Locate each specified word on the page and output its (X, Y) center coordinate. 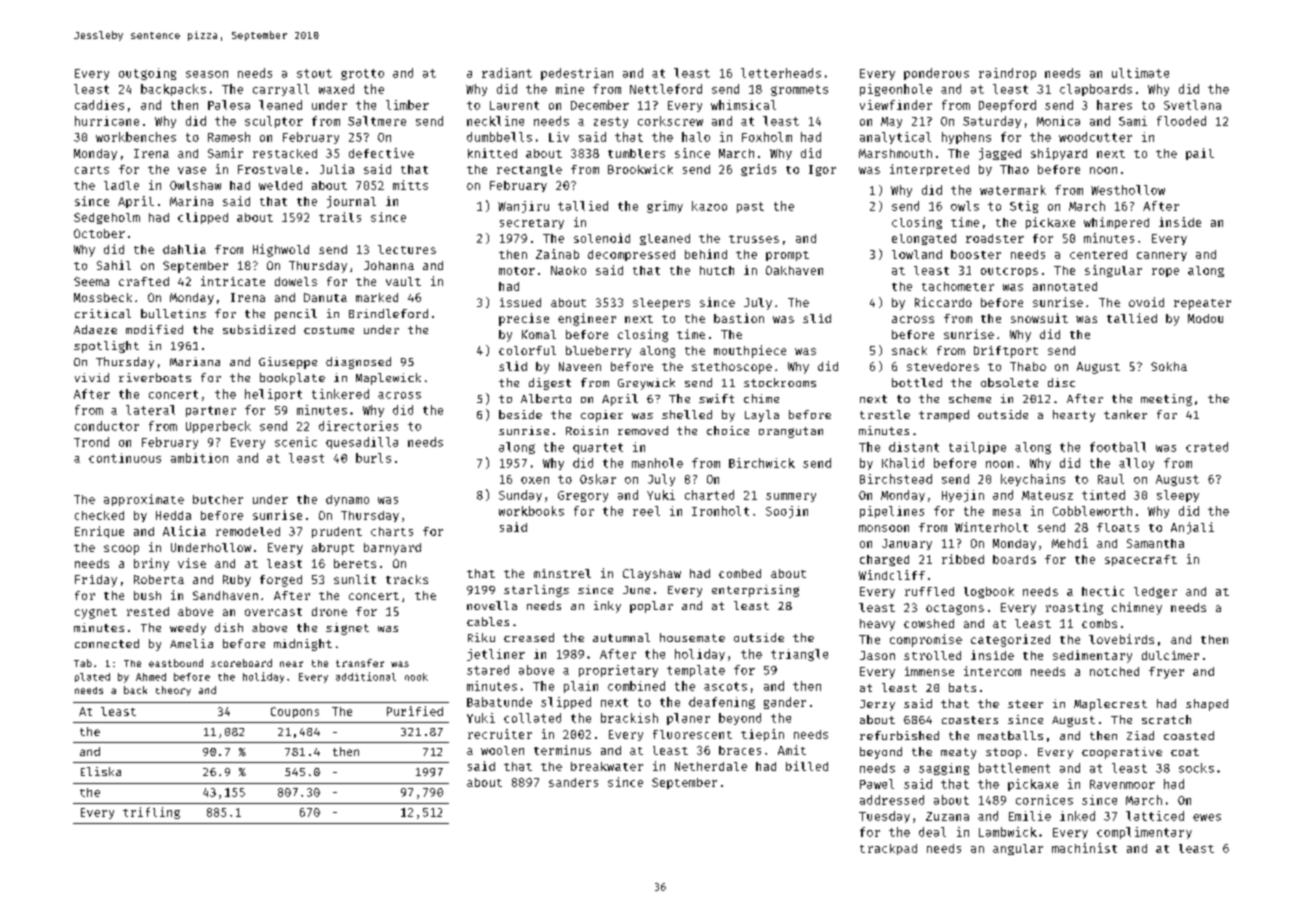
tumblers (636, 153)
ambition (199, 458)
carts (92, 170)
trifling (151, 813)
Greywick (646, 384)
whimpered (1116, 223)
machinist (1084, 848)
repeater (1202, 304)
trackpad (888, 849)
